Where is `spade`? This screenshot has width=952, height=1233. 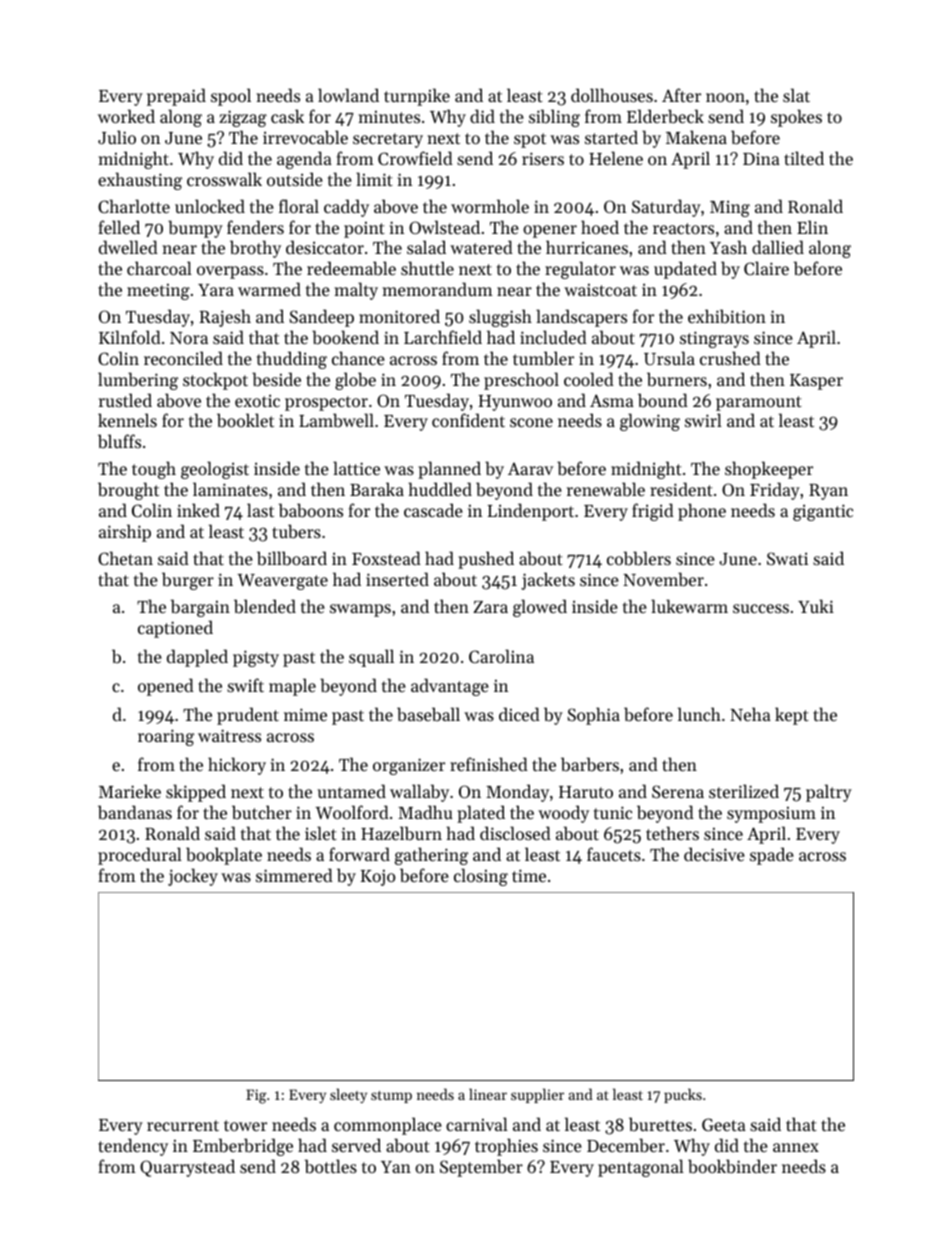 spade is located at coordinates (772, 856).
